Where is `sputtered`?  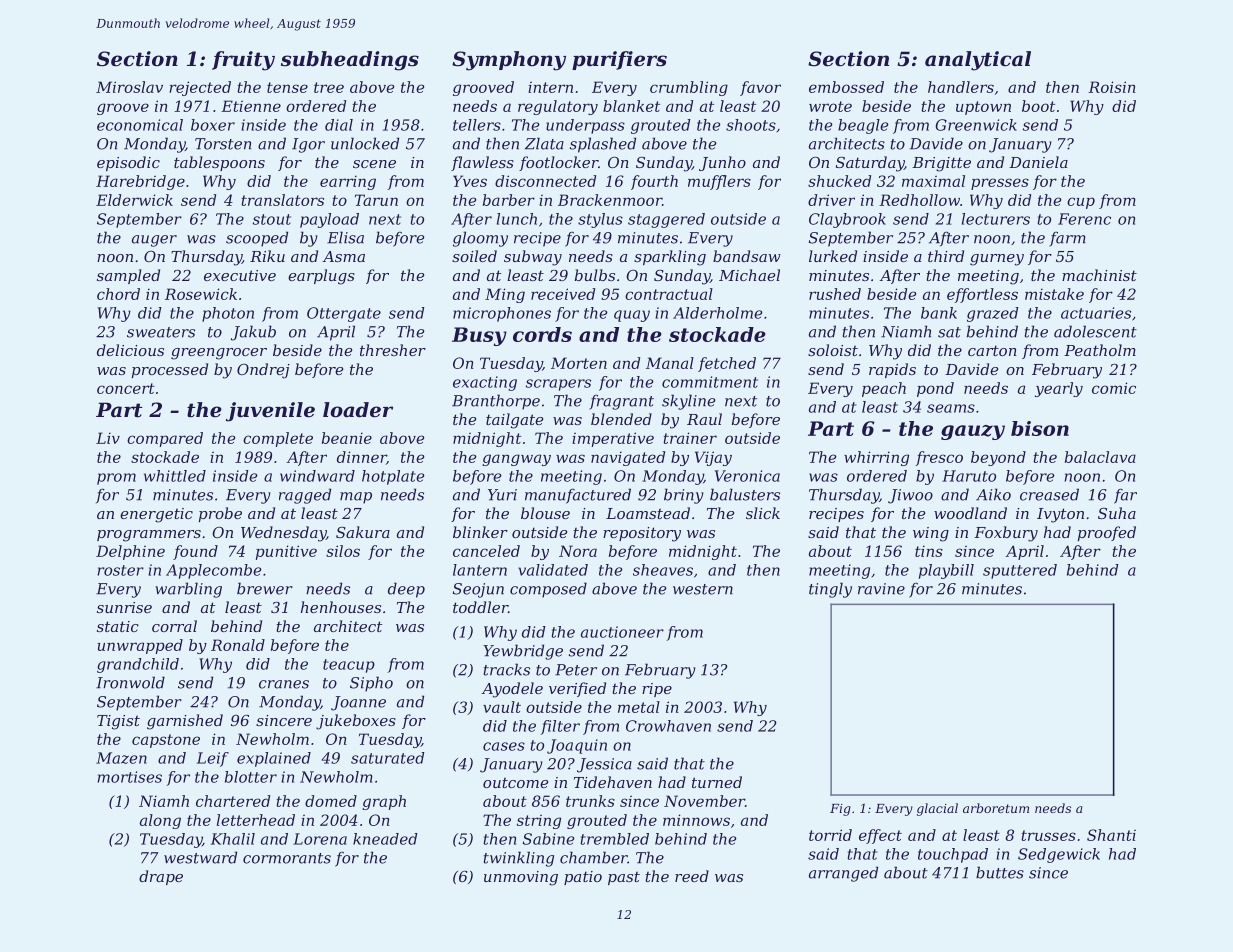
sputtered is located at coordinates (1020, 571).
